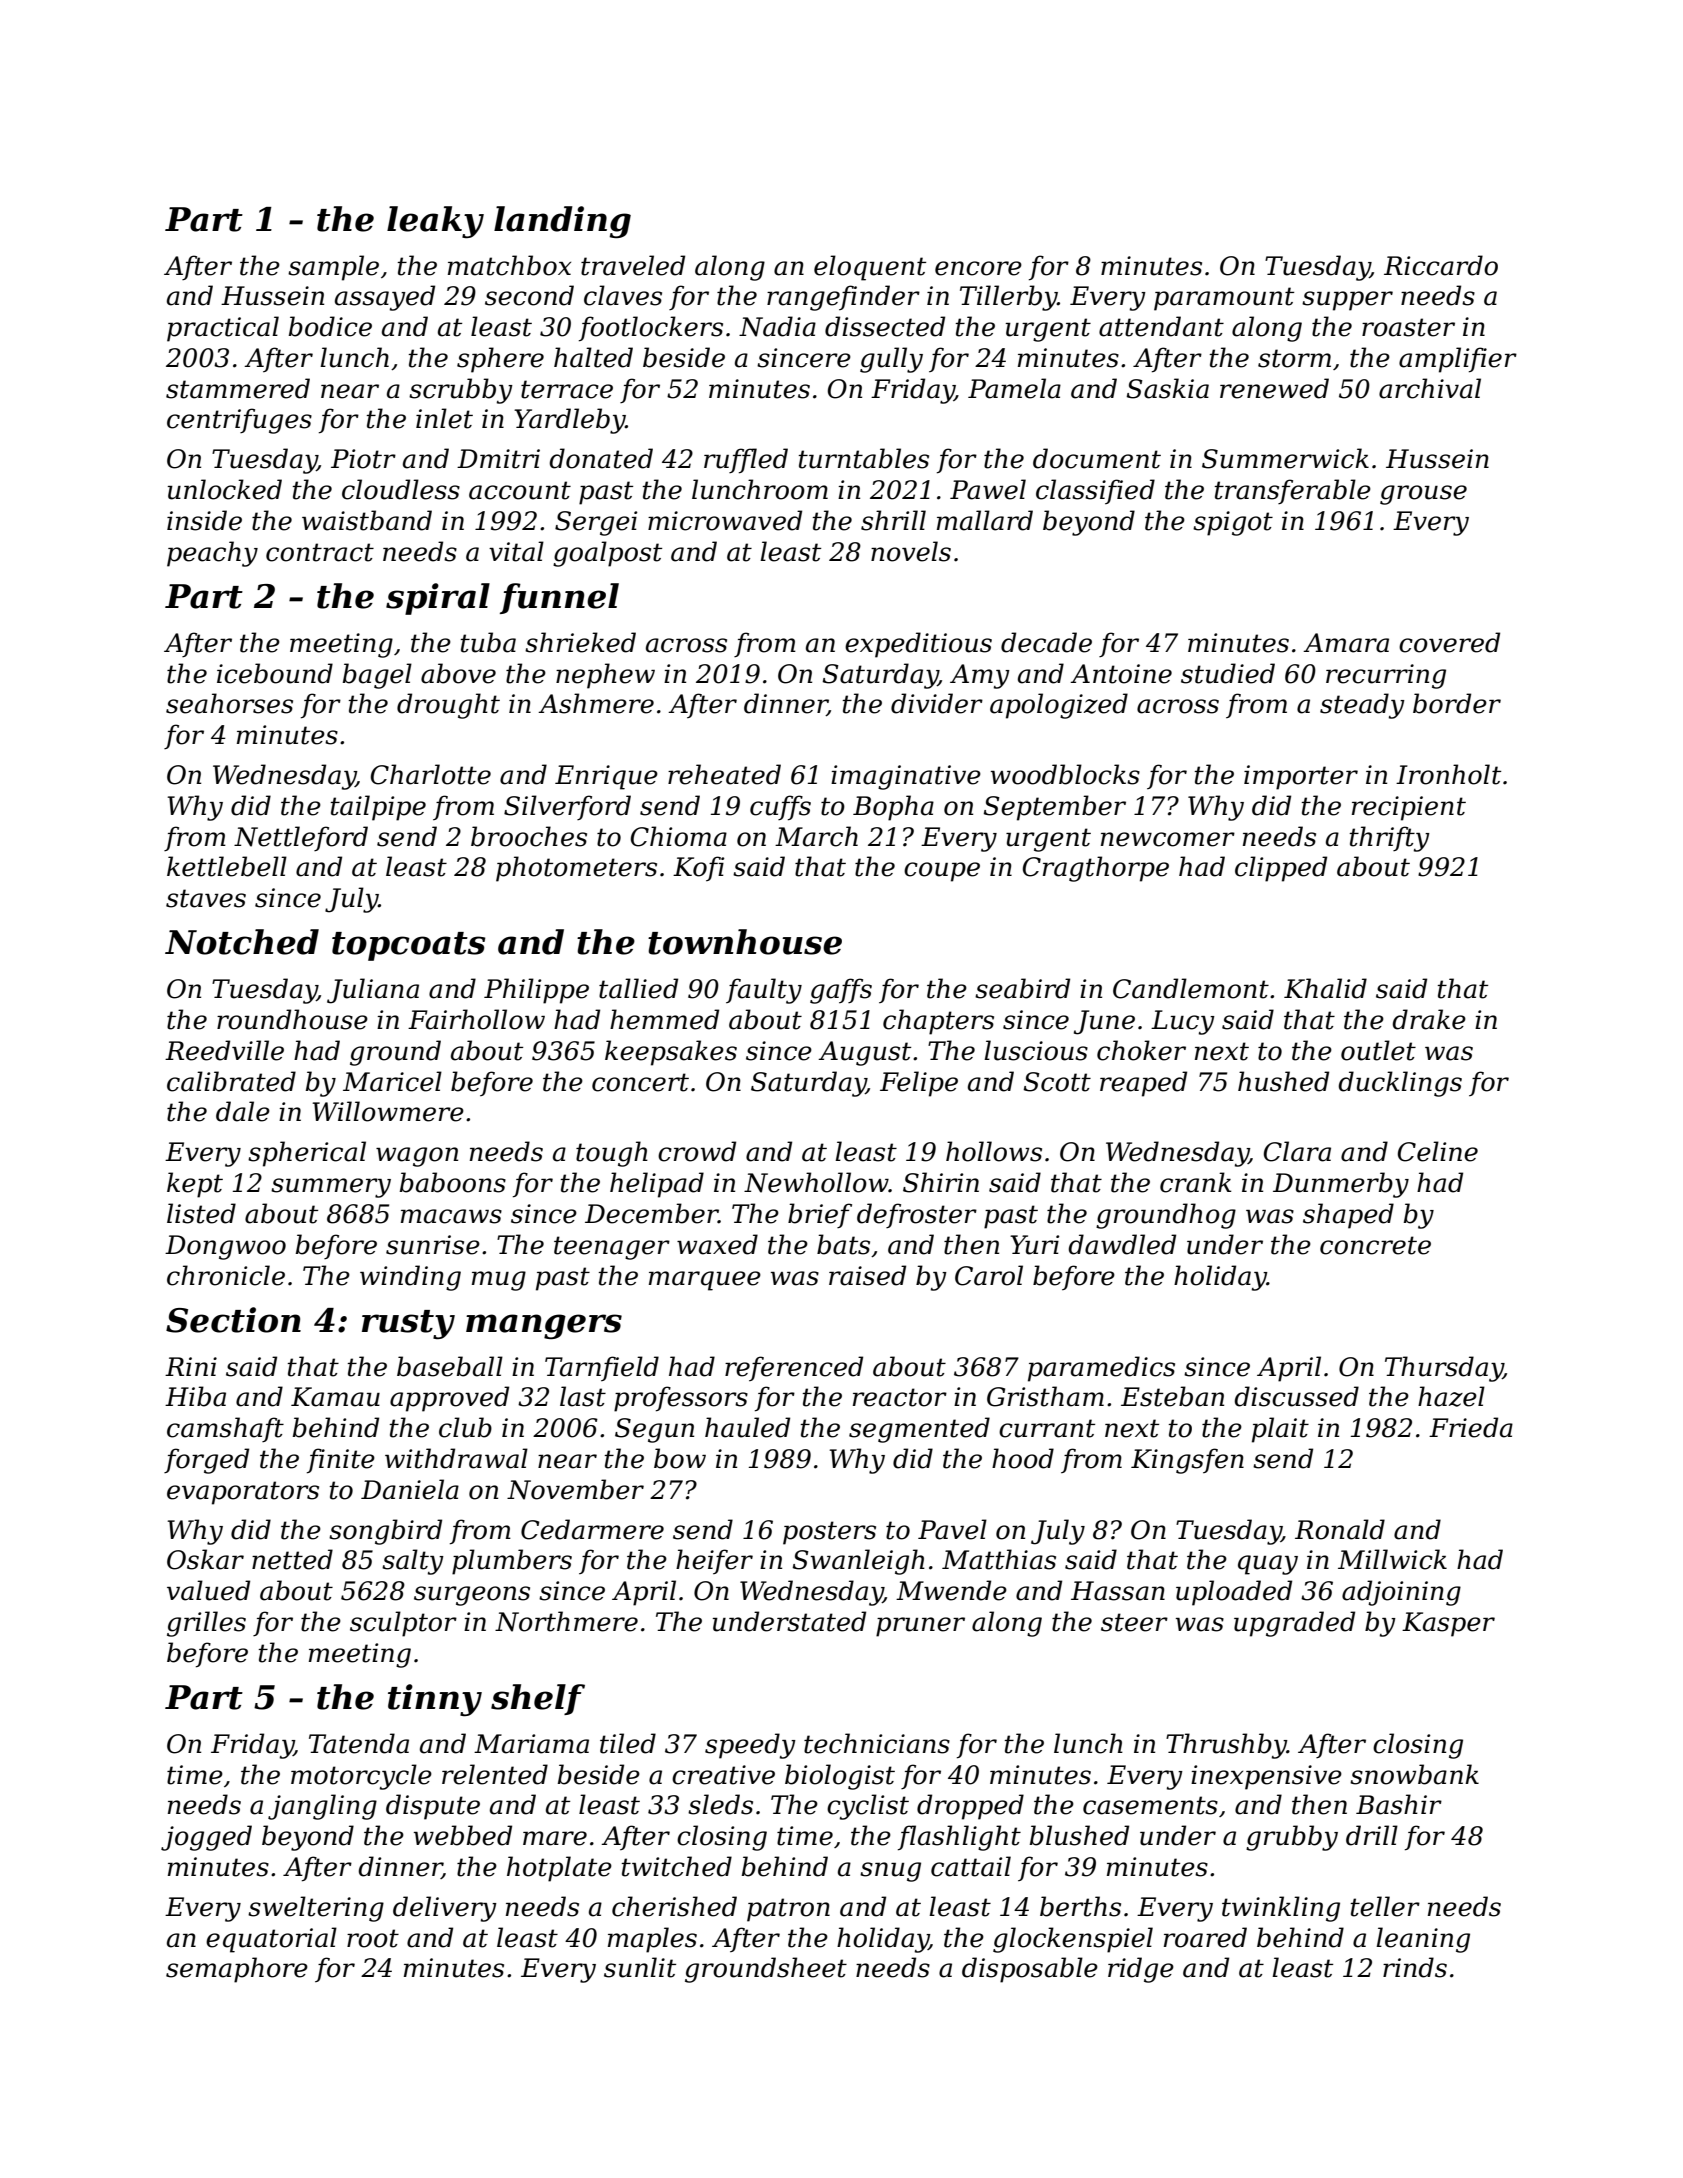 The image size is (1683, 2178). I want to click on ridge, so click(1141, 1970).
